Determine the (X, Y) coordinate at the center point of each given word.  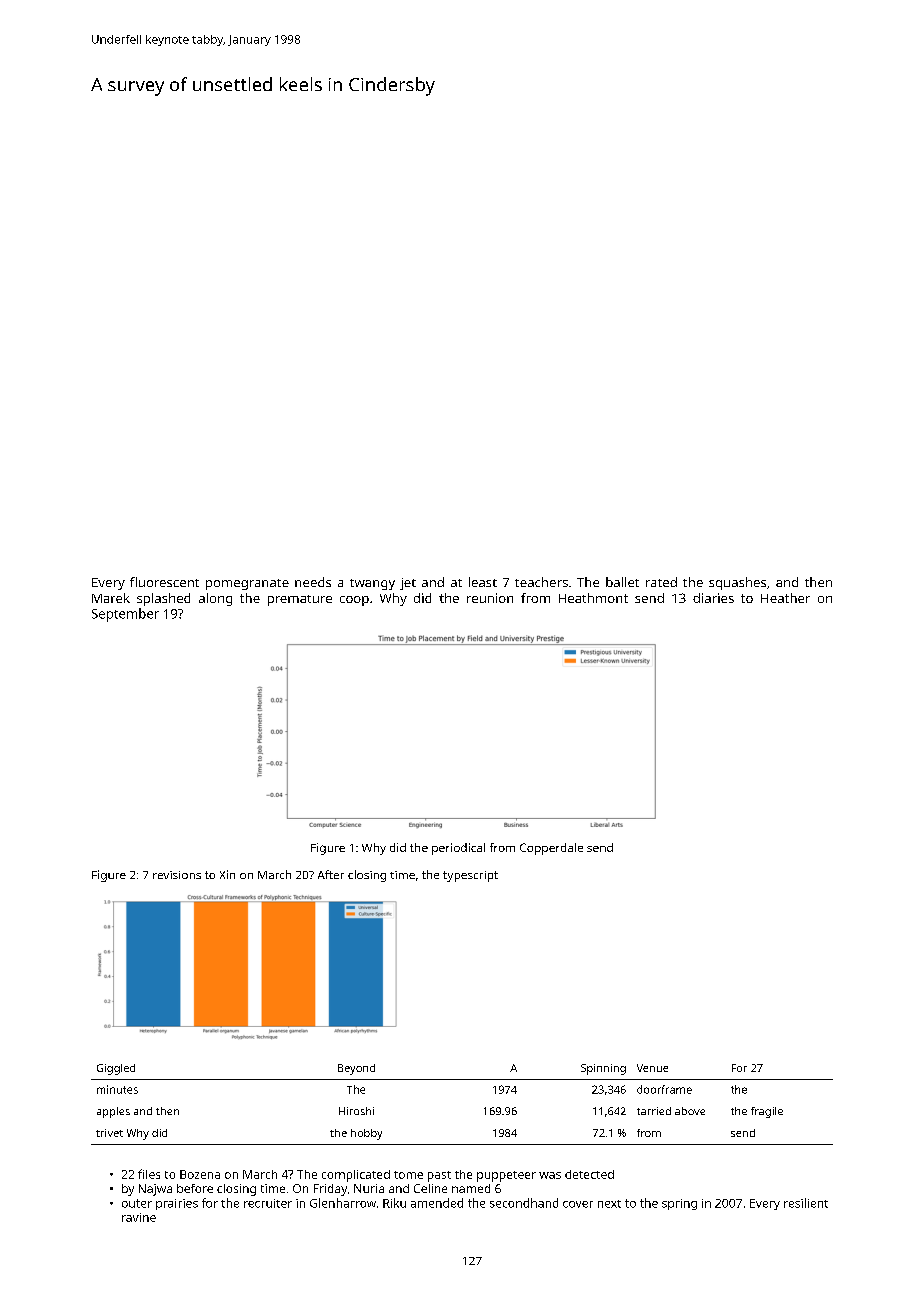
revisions (177, 875)
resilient (806, 1203)
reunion (490, 598)
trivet (109, 1133)
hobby (366, 1134)
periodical (458, 849)
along (215, 599)
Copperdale (551, 849)
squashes (737, 583)
